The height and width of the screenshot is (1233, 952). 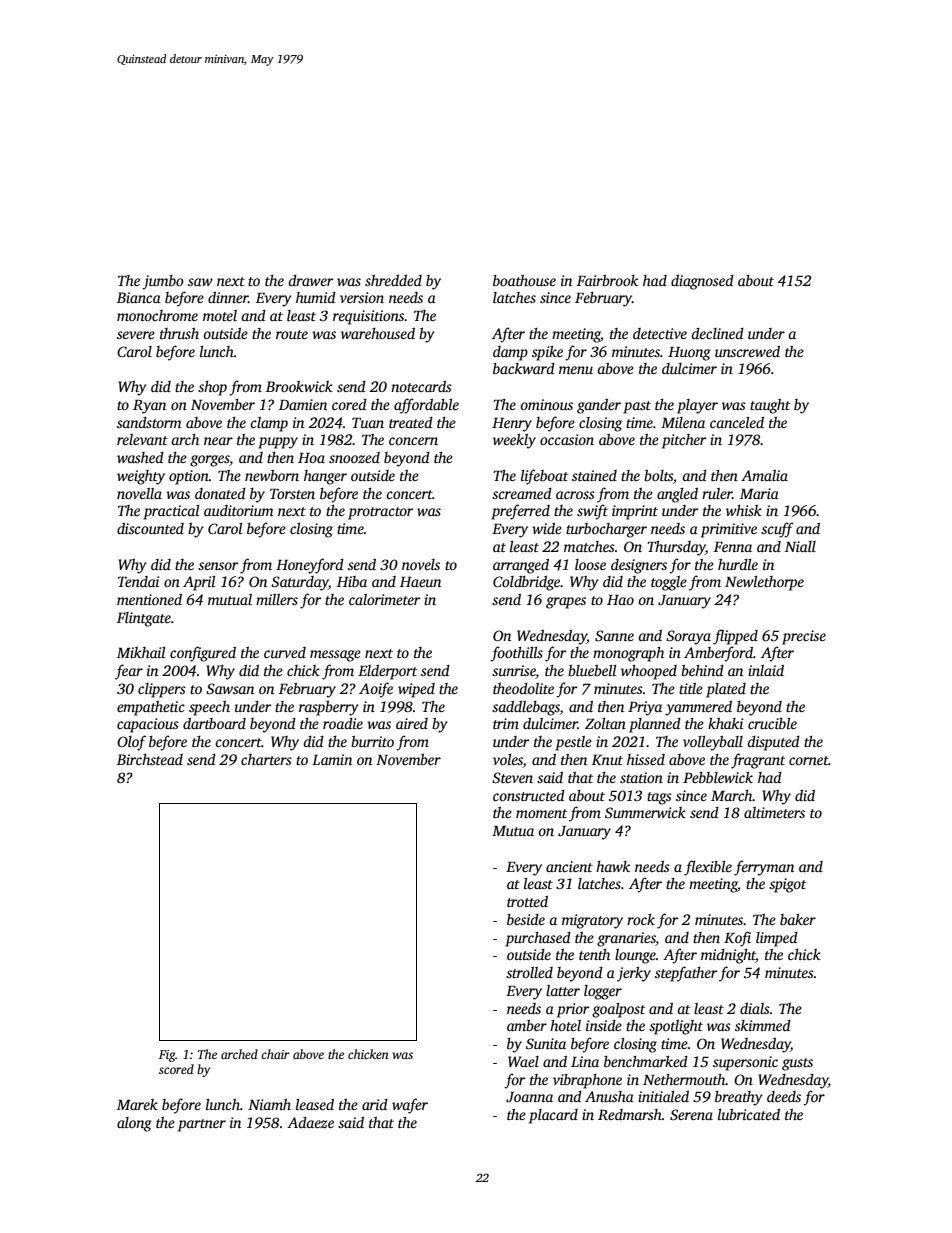 I want to click on jerky, so click(x=634, y=974).
